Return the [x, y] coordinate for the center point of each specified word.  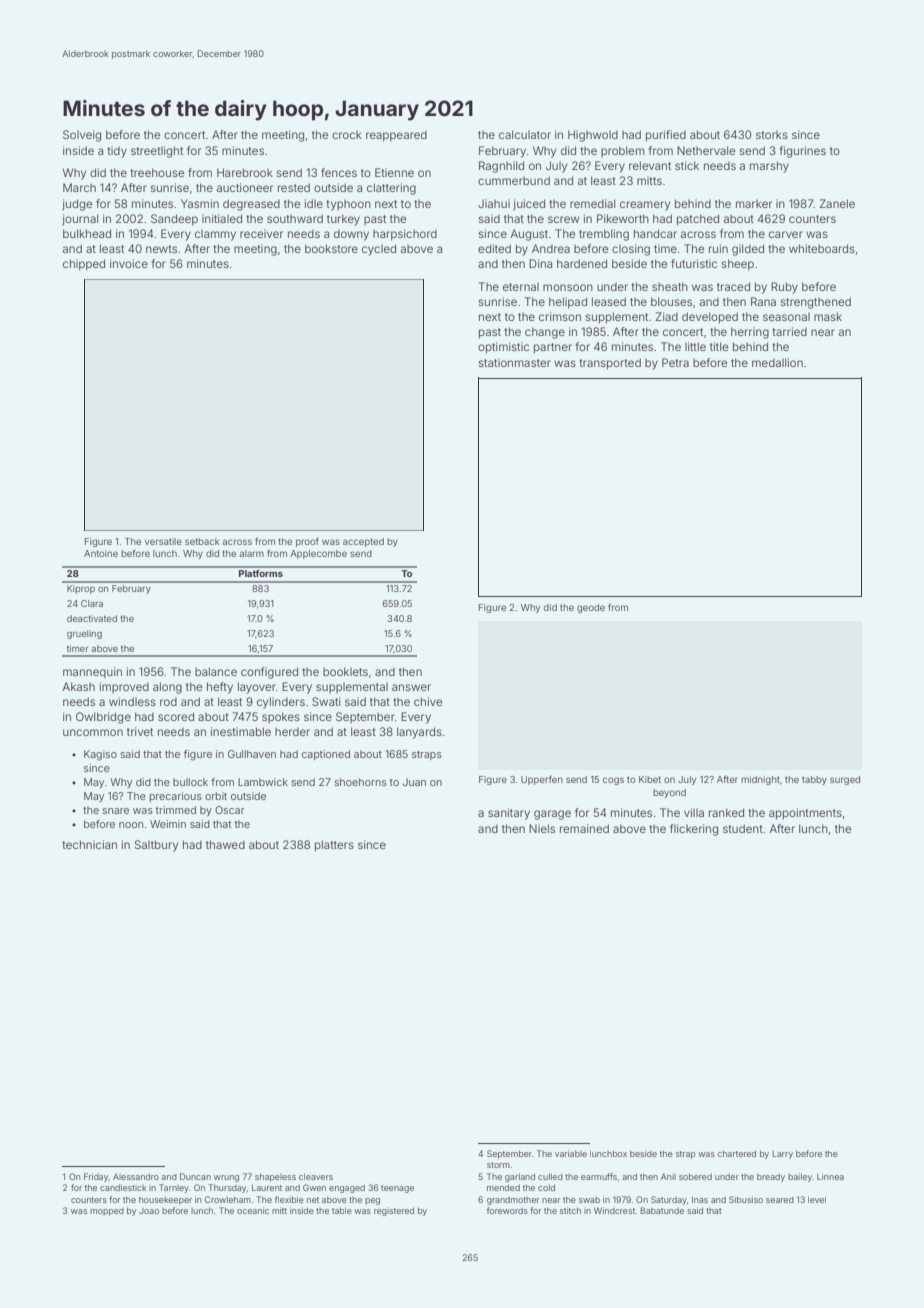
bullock [190, 782]
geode [591, 608]
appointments [805, 814]
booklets [345, 671]
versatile [163, 541]
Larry [782, 1155]
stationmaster [515, 362]
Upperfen [542, 780]
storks [772, 135]
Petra [675, 362]
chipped [84, 264]
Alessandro [136, 1177]
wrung [226, 1178]
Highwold [593, 136]
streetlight [157, 152]
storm [498, 1165]
